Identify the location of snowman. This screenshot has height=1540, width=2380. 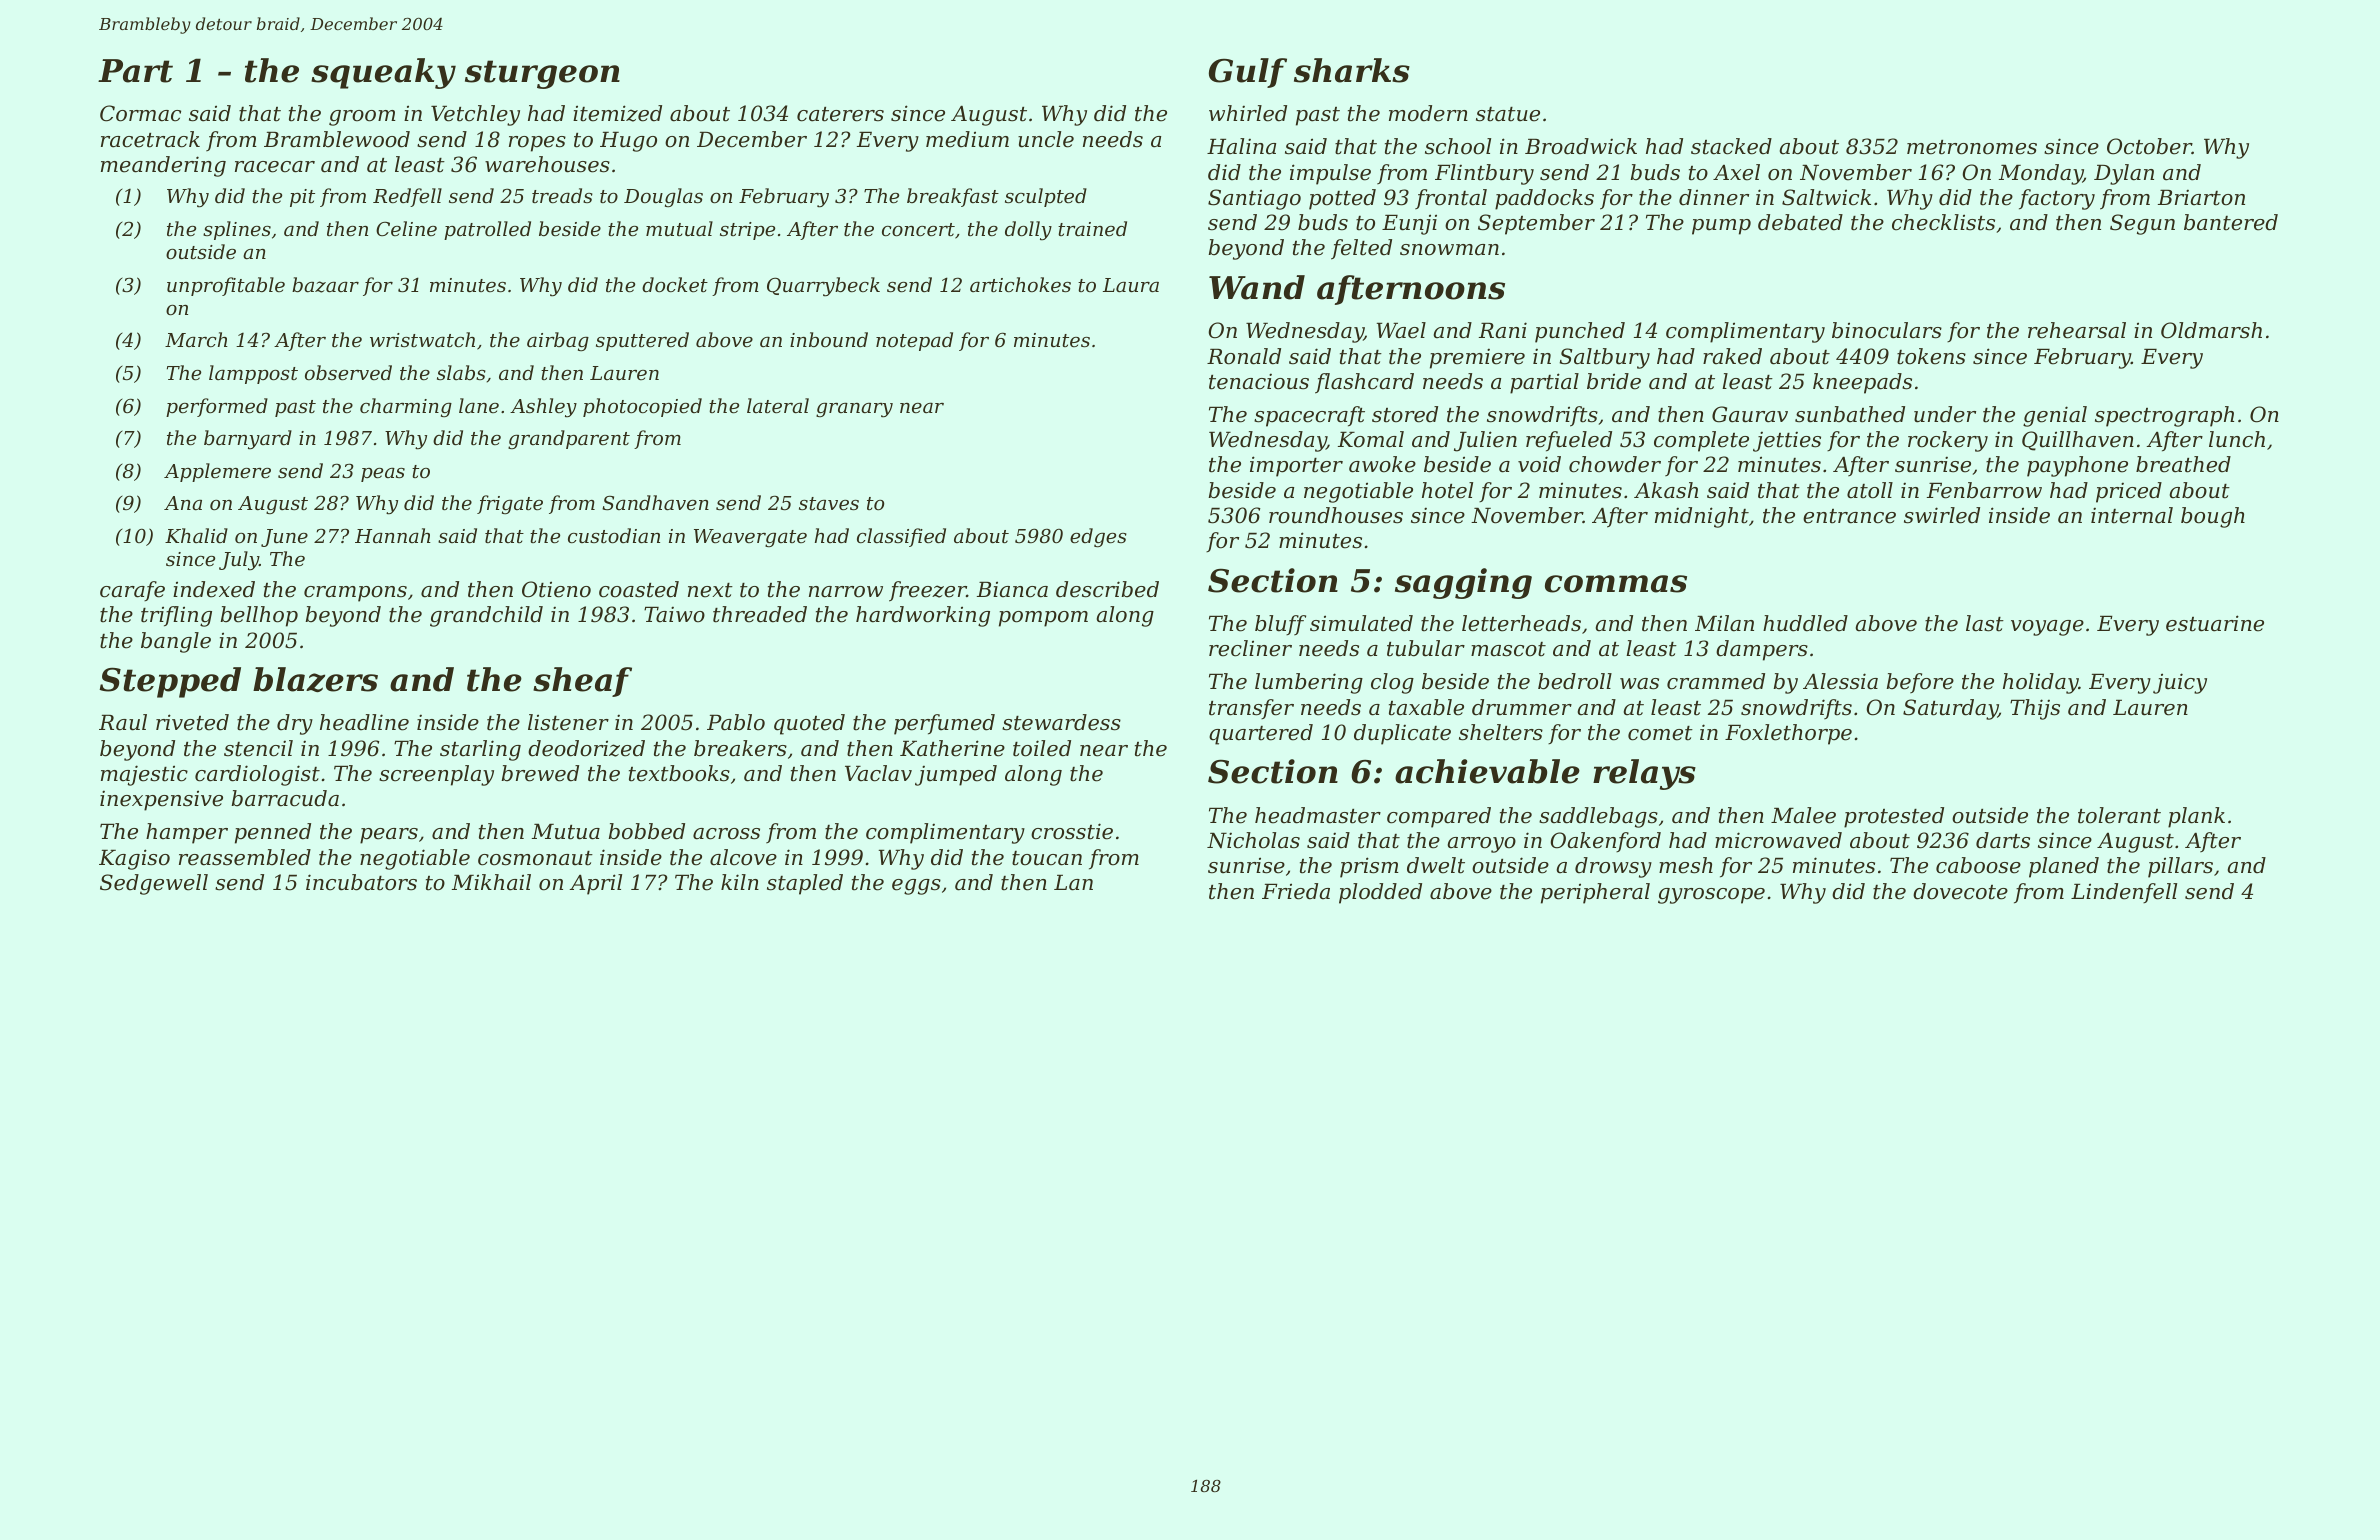
(1449, 250).
